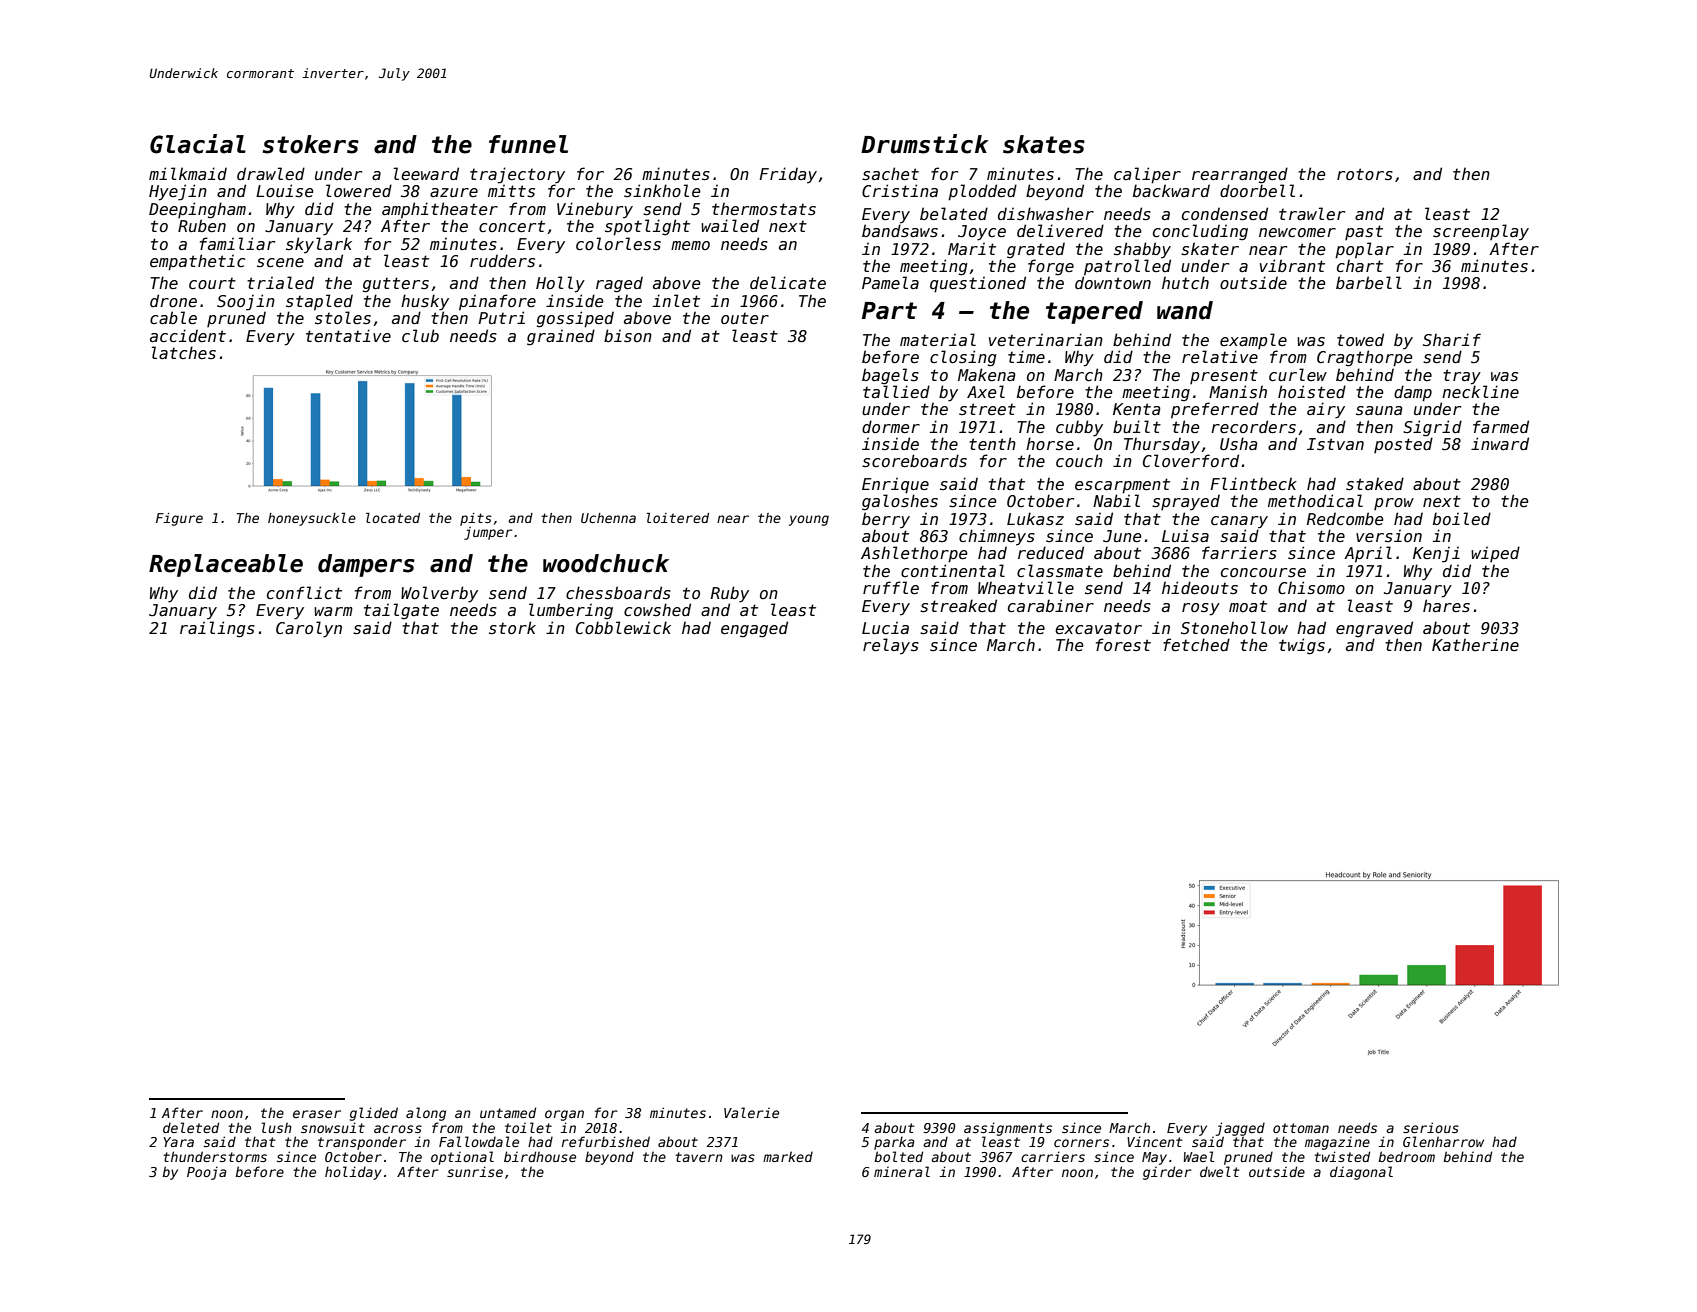 Image resolution: width=1697 pixels, height=1312 pixels. What do you see at coordinates (1240, 1129) in the document?
I see `jagged` at bounding box center [1240, 1129].
